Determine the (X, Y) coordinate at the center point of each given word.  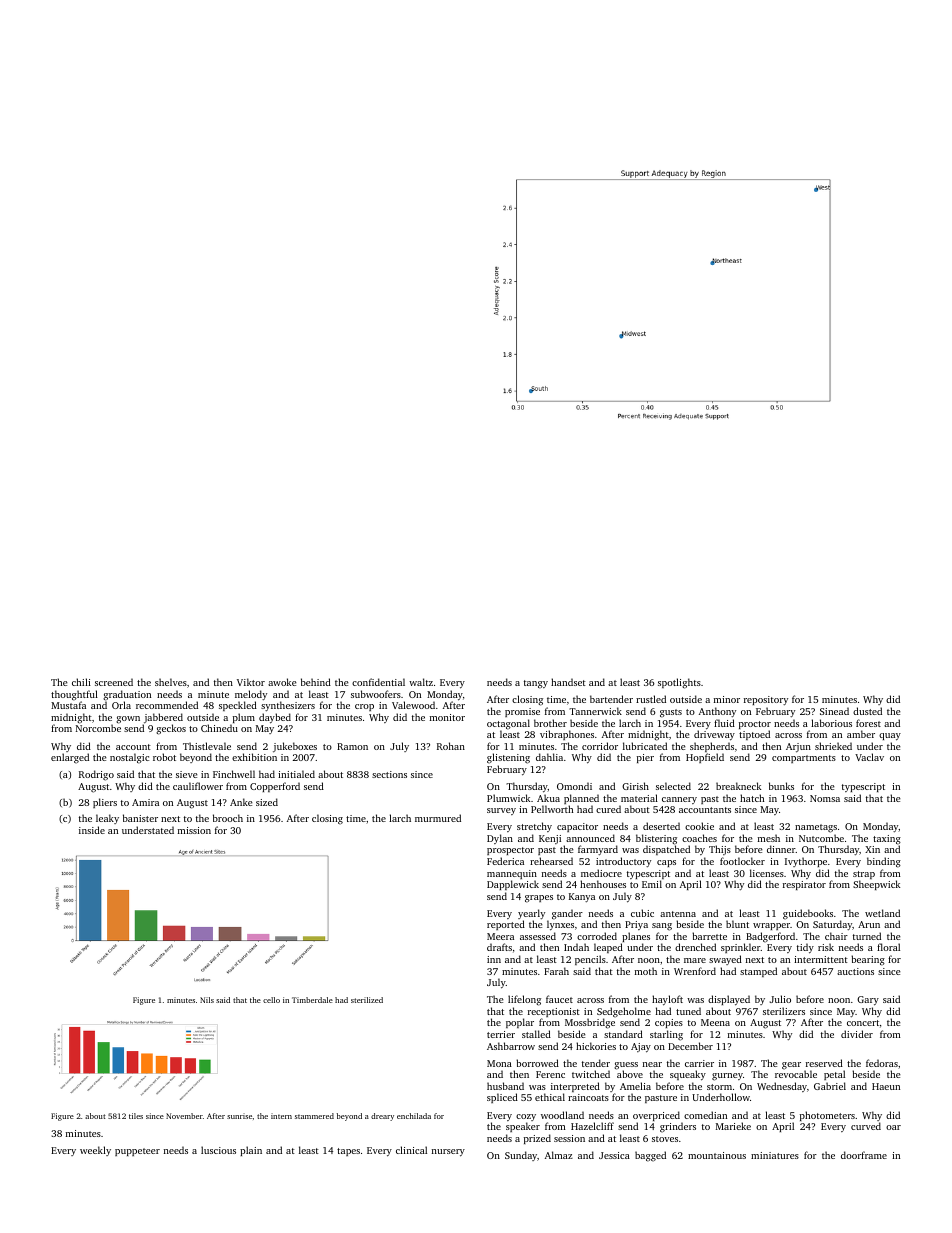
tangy (536, 684)
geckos (171, 729)
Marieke (733, 1126)
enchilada (414, 1116)
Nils (207, 1000)
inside (92, 830)
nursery (448, 1153)
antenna (678, 914)
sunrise (239, 1116)
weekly (95, 1151)
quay (890, 737)
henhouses (603, 884)
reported (506, 925)
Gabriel (830, 1086)
